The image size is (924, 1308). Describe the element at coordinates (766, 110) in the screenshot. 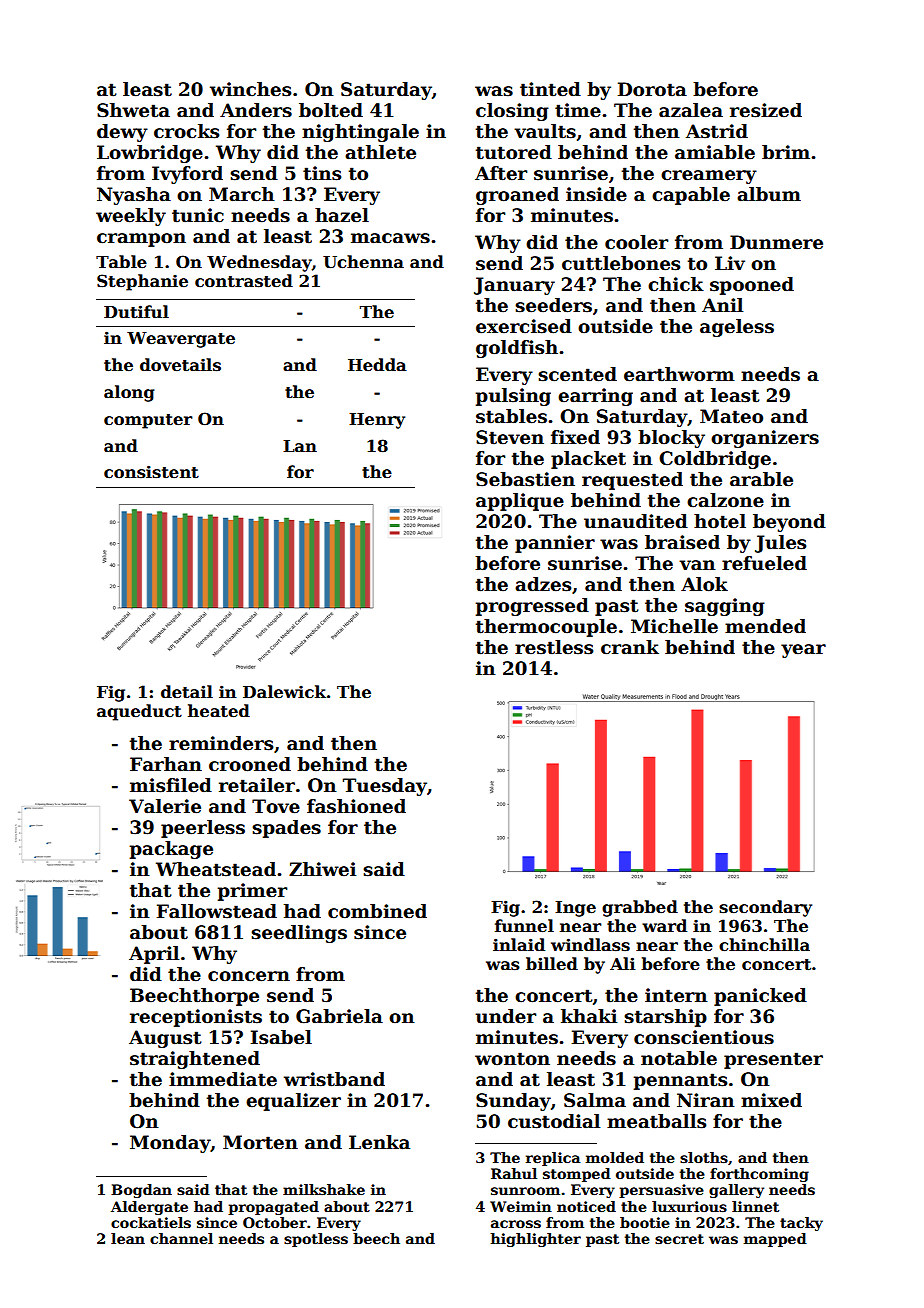

I see `resized` at that location.
